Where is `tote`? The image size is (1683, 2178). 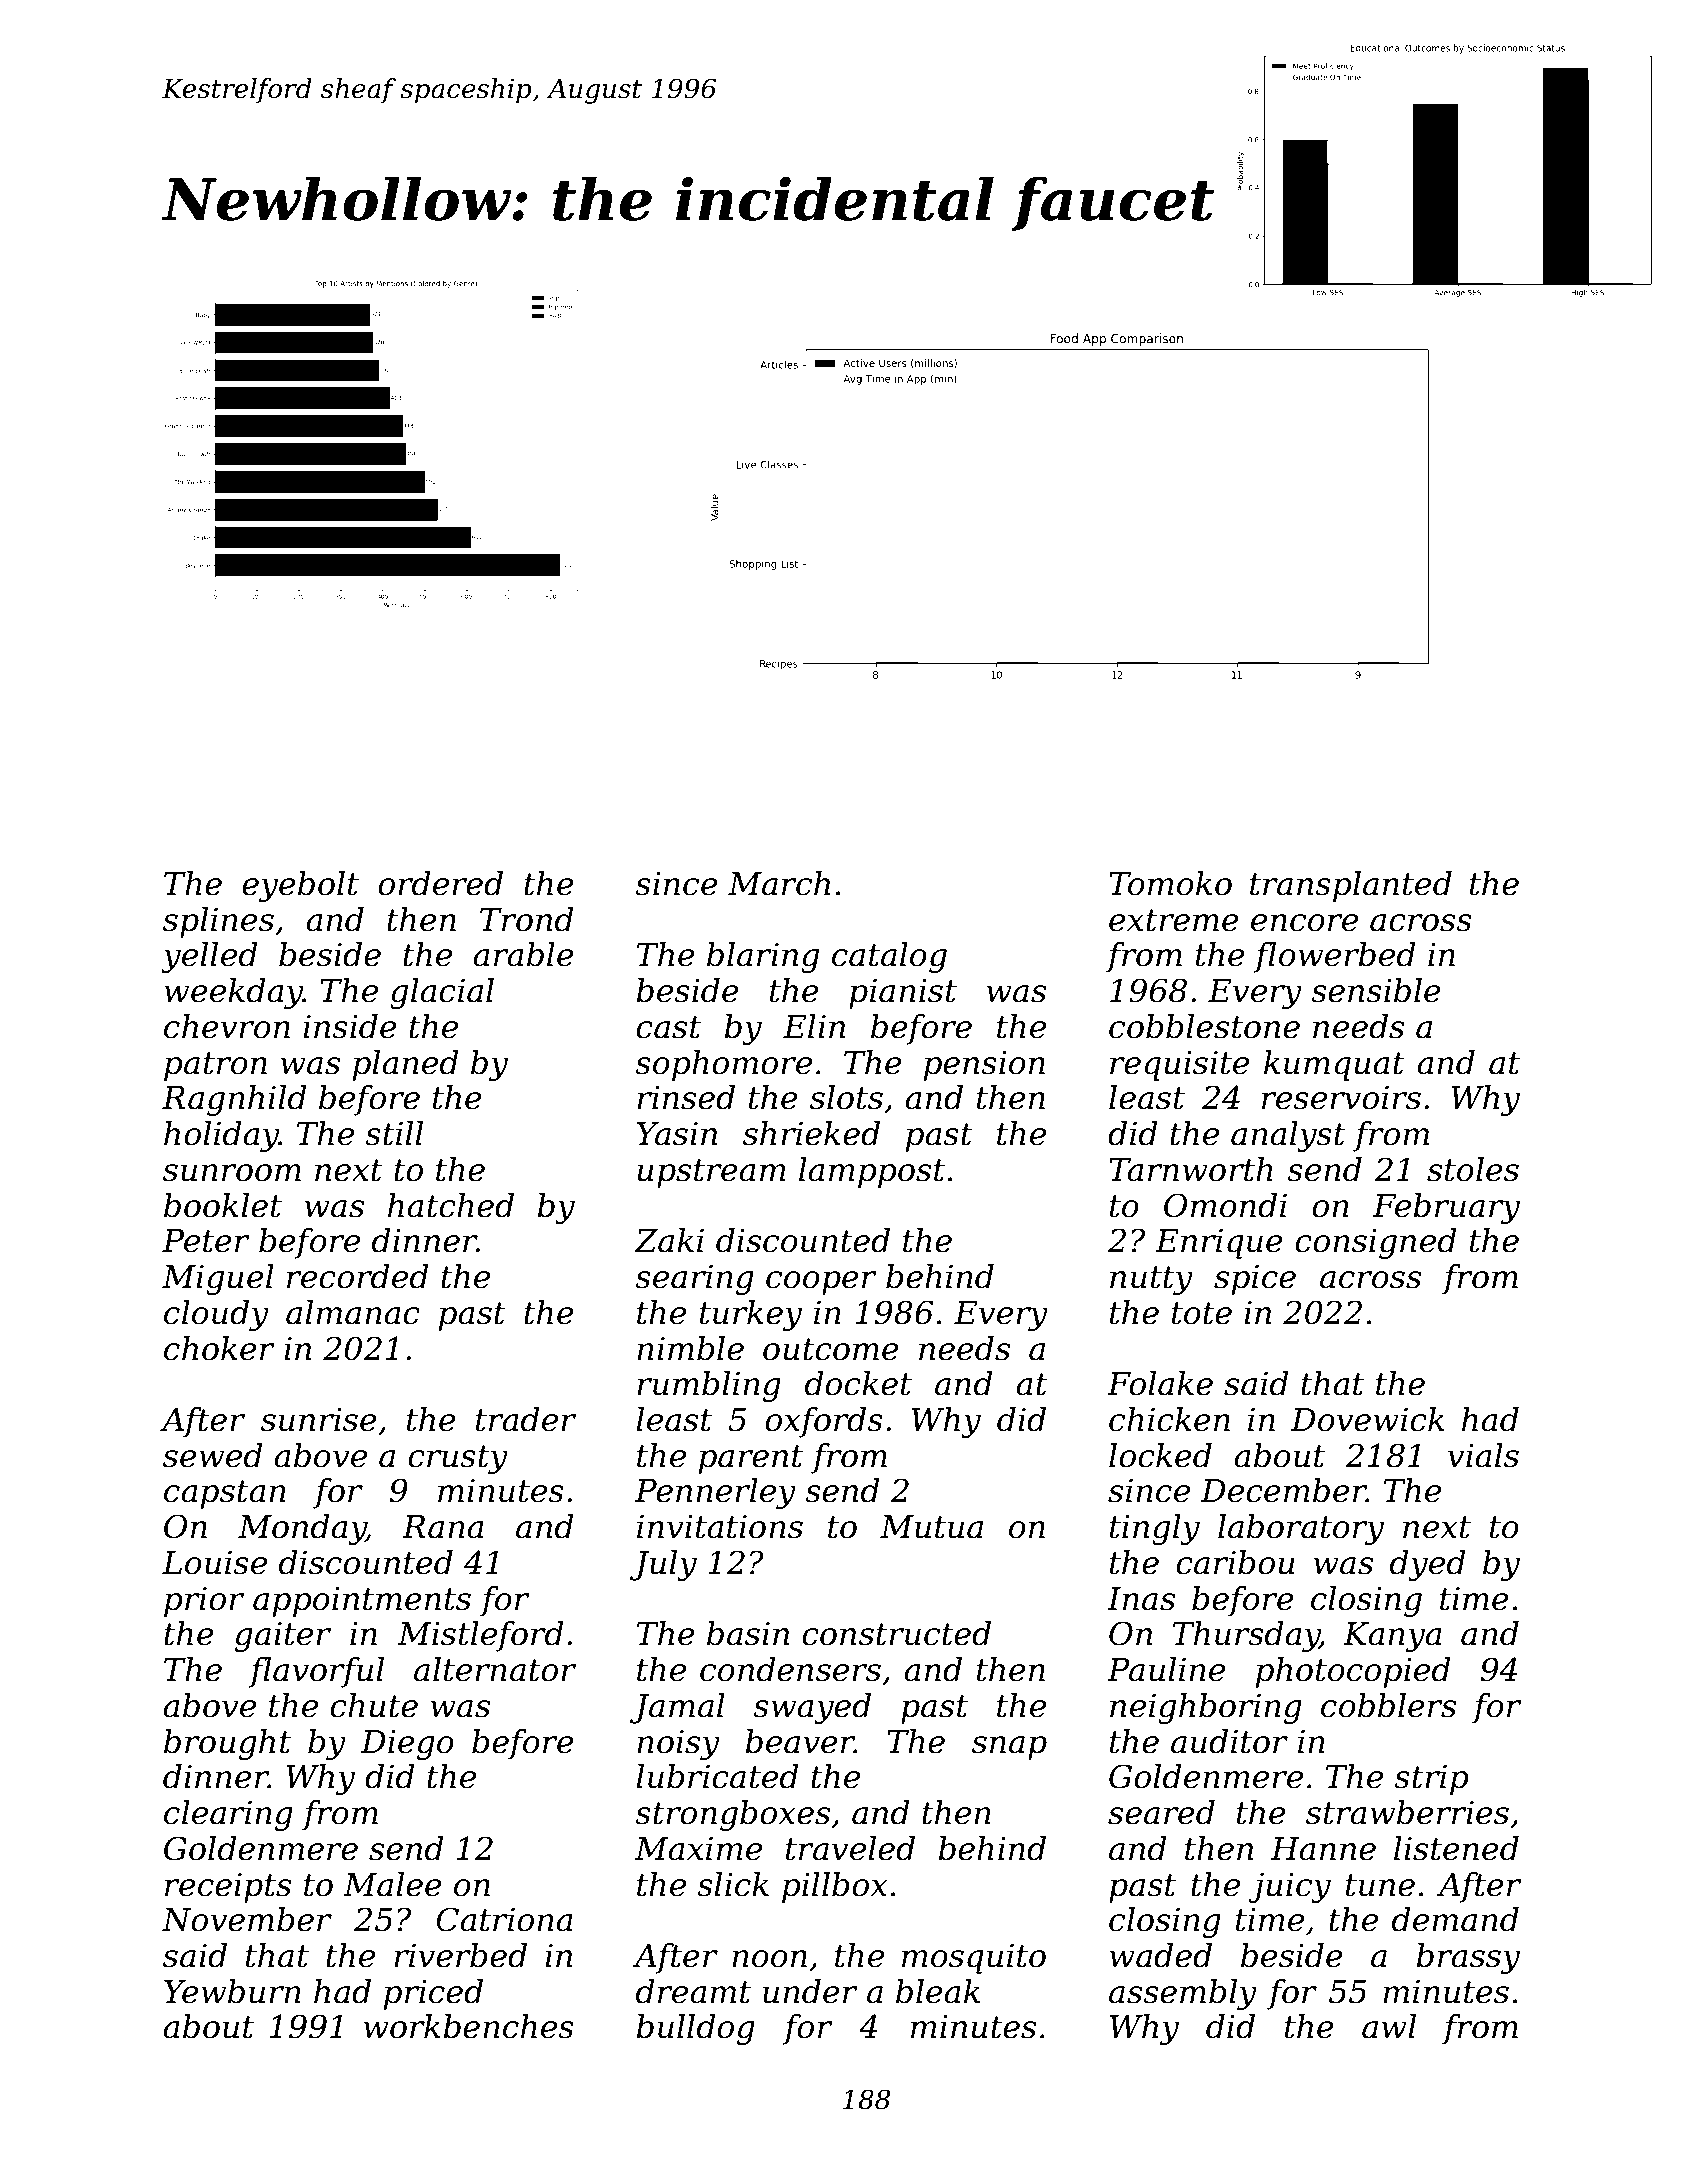 tote is located at coordinates (1202, 1313).
